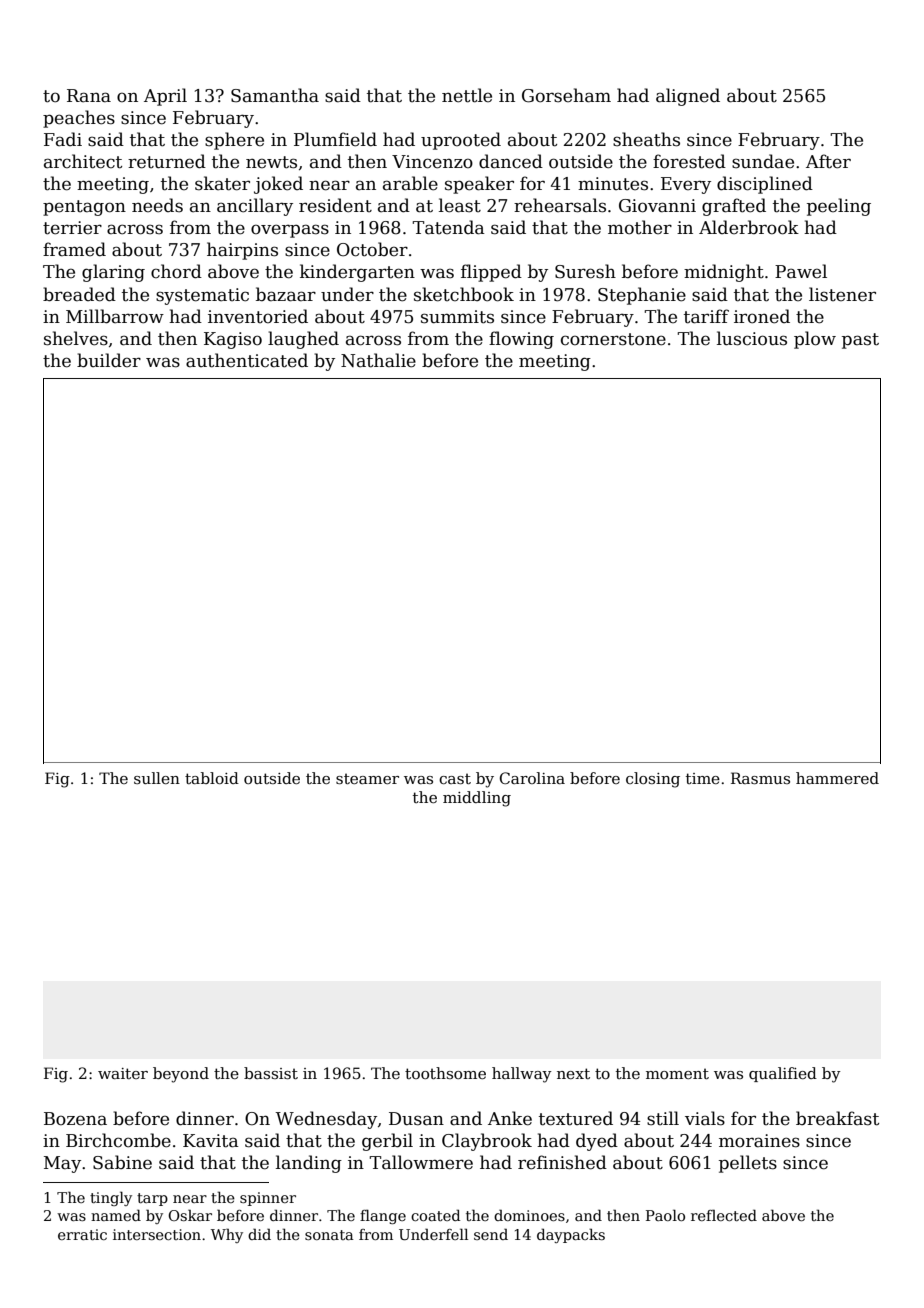 This screenshot has width=924, height=1308. Describe the element at coordinates (157, 778) in the screenshot. I see `sullen` at that location.
